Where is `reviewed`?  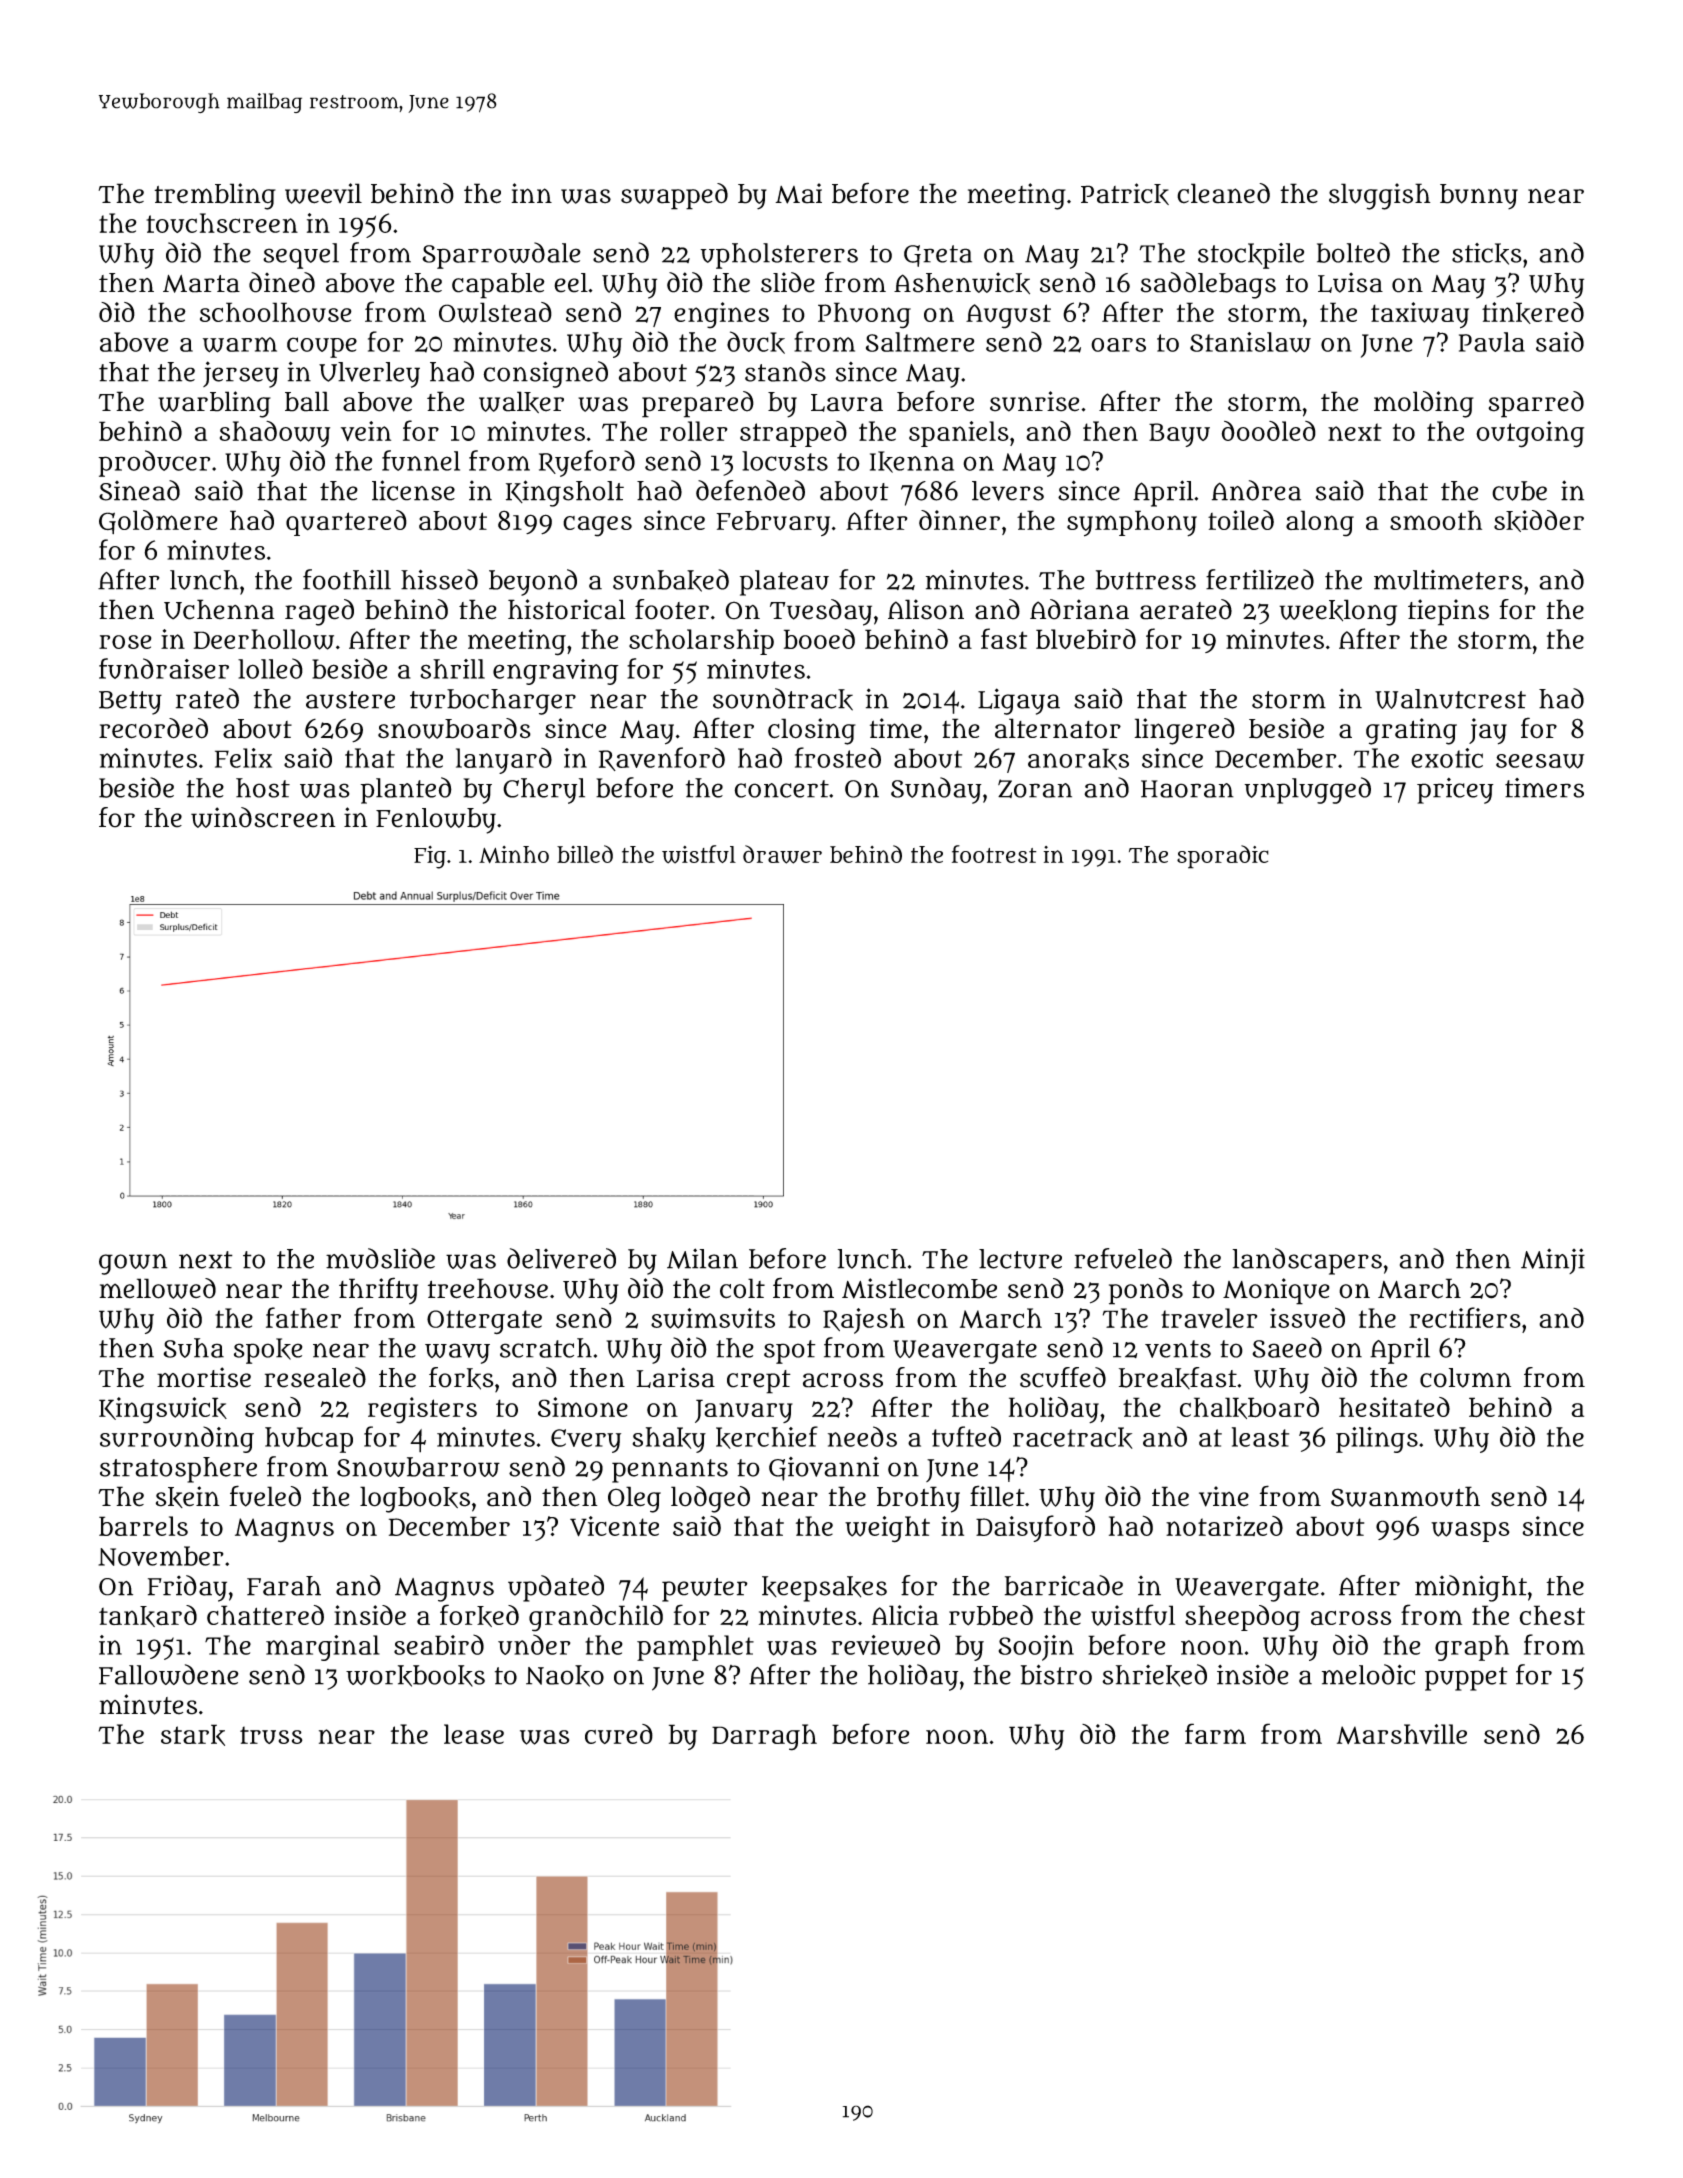
reviewed is located at coordinates (885, 1645).
